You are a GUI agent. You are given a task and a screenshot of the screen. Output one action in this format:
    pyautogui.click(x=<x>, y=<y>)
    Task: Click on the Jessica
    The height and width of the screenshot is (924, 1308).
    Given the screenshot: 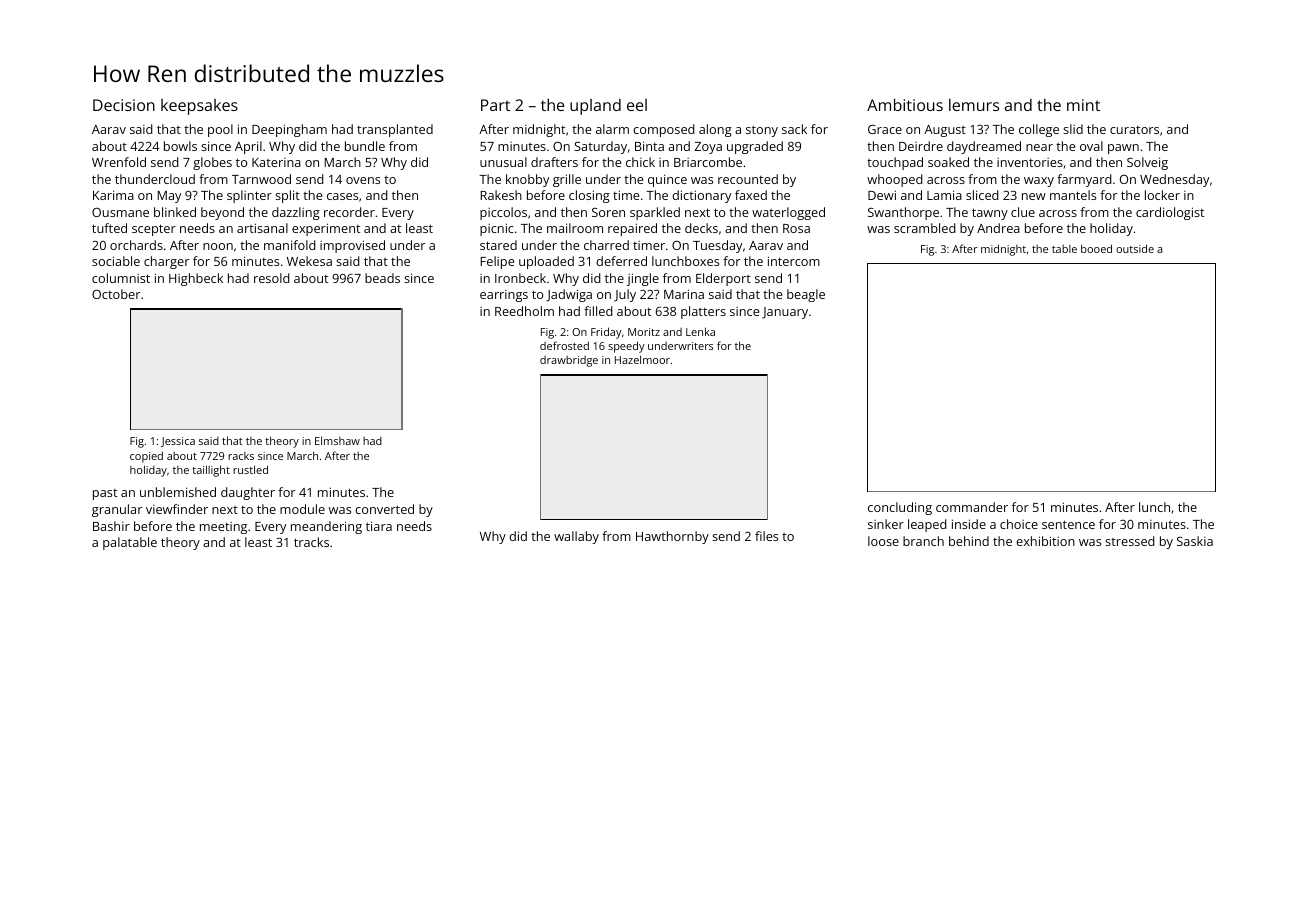 What is the action you would take?
    pyautogui.click(x=178, y=442)
